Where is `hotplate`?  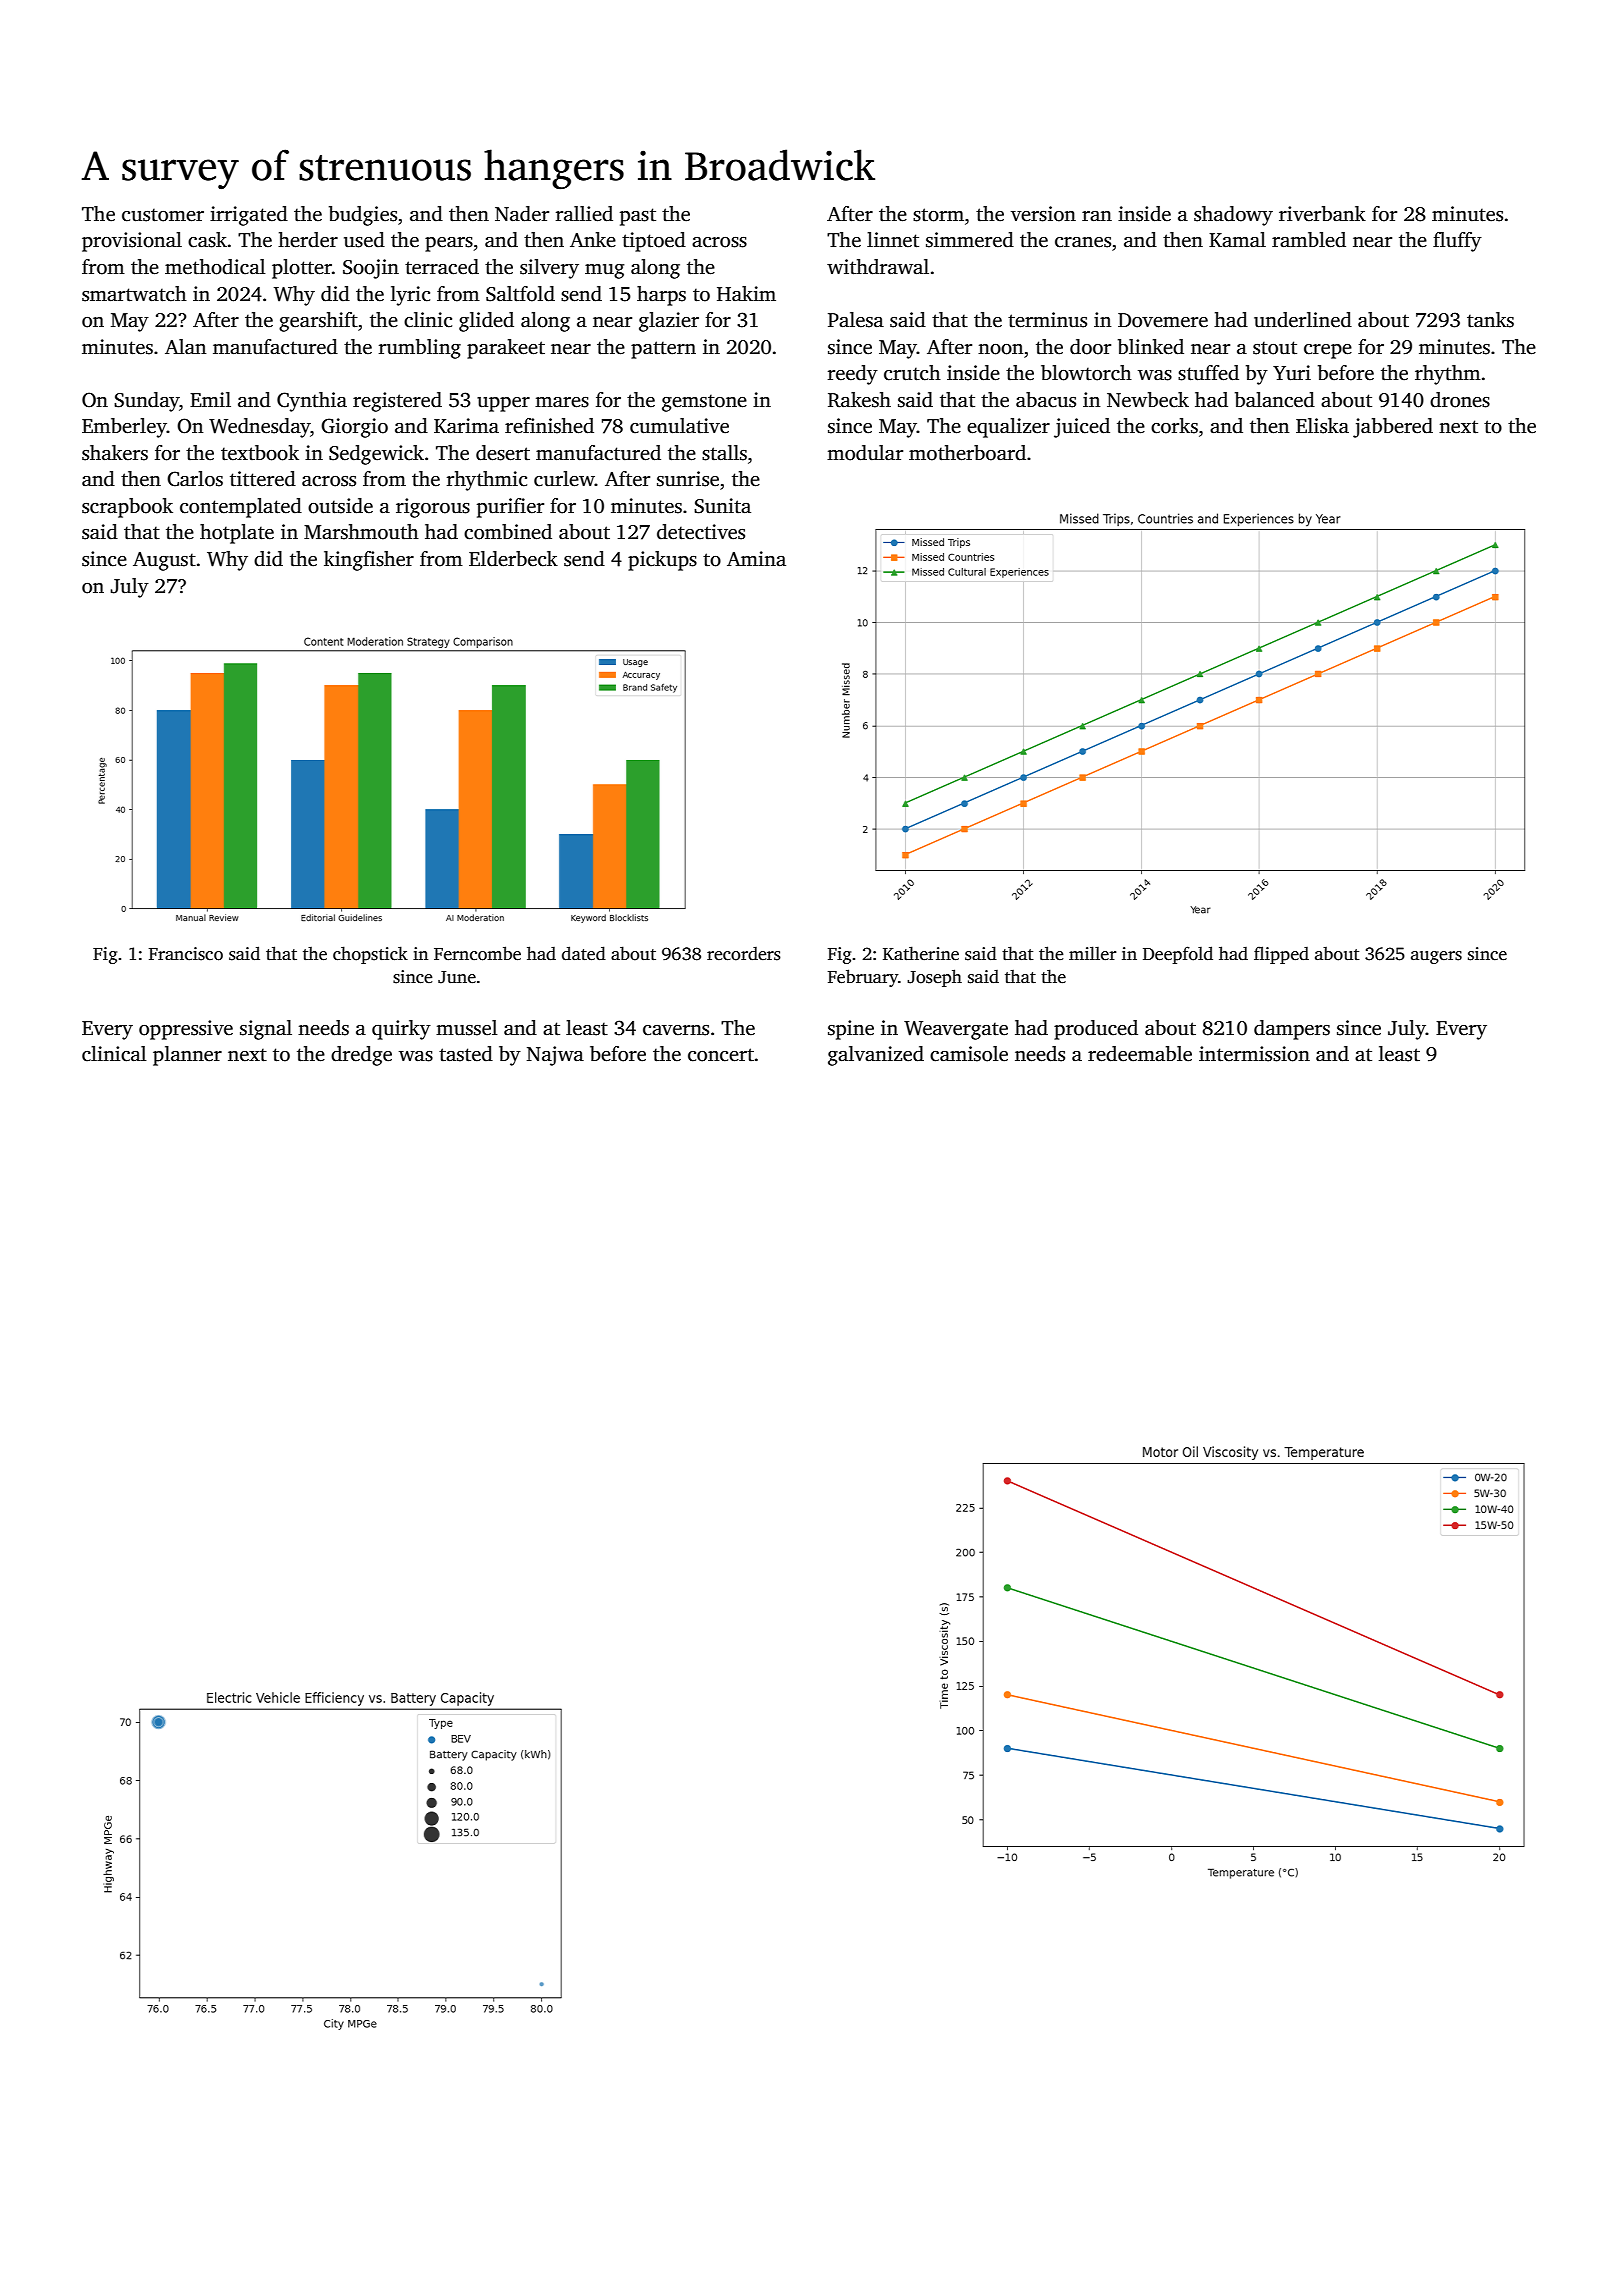 hotplate is located at coordinates (237, 534).
